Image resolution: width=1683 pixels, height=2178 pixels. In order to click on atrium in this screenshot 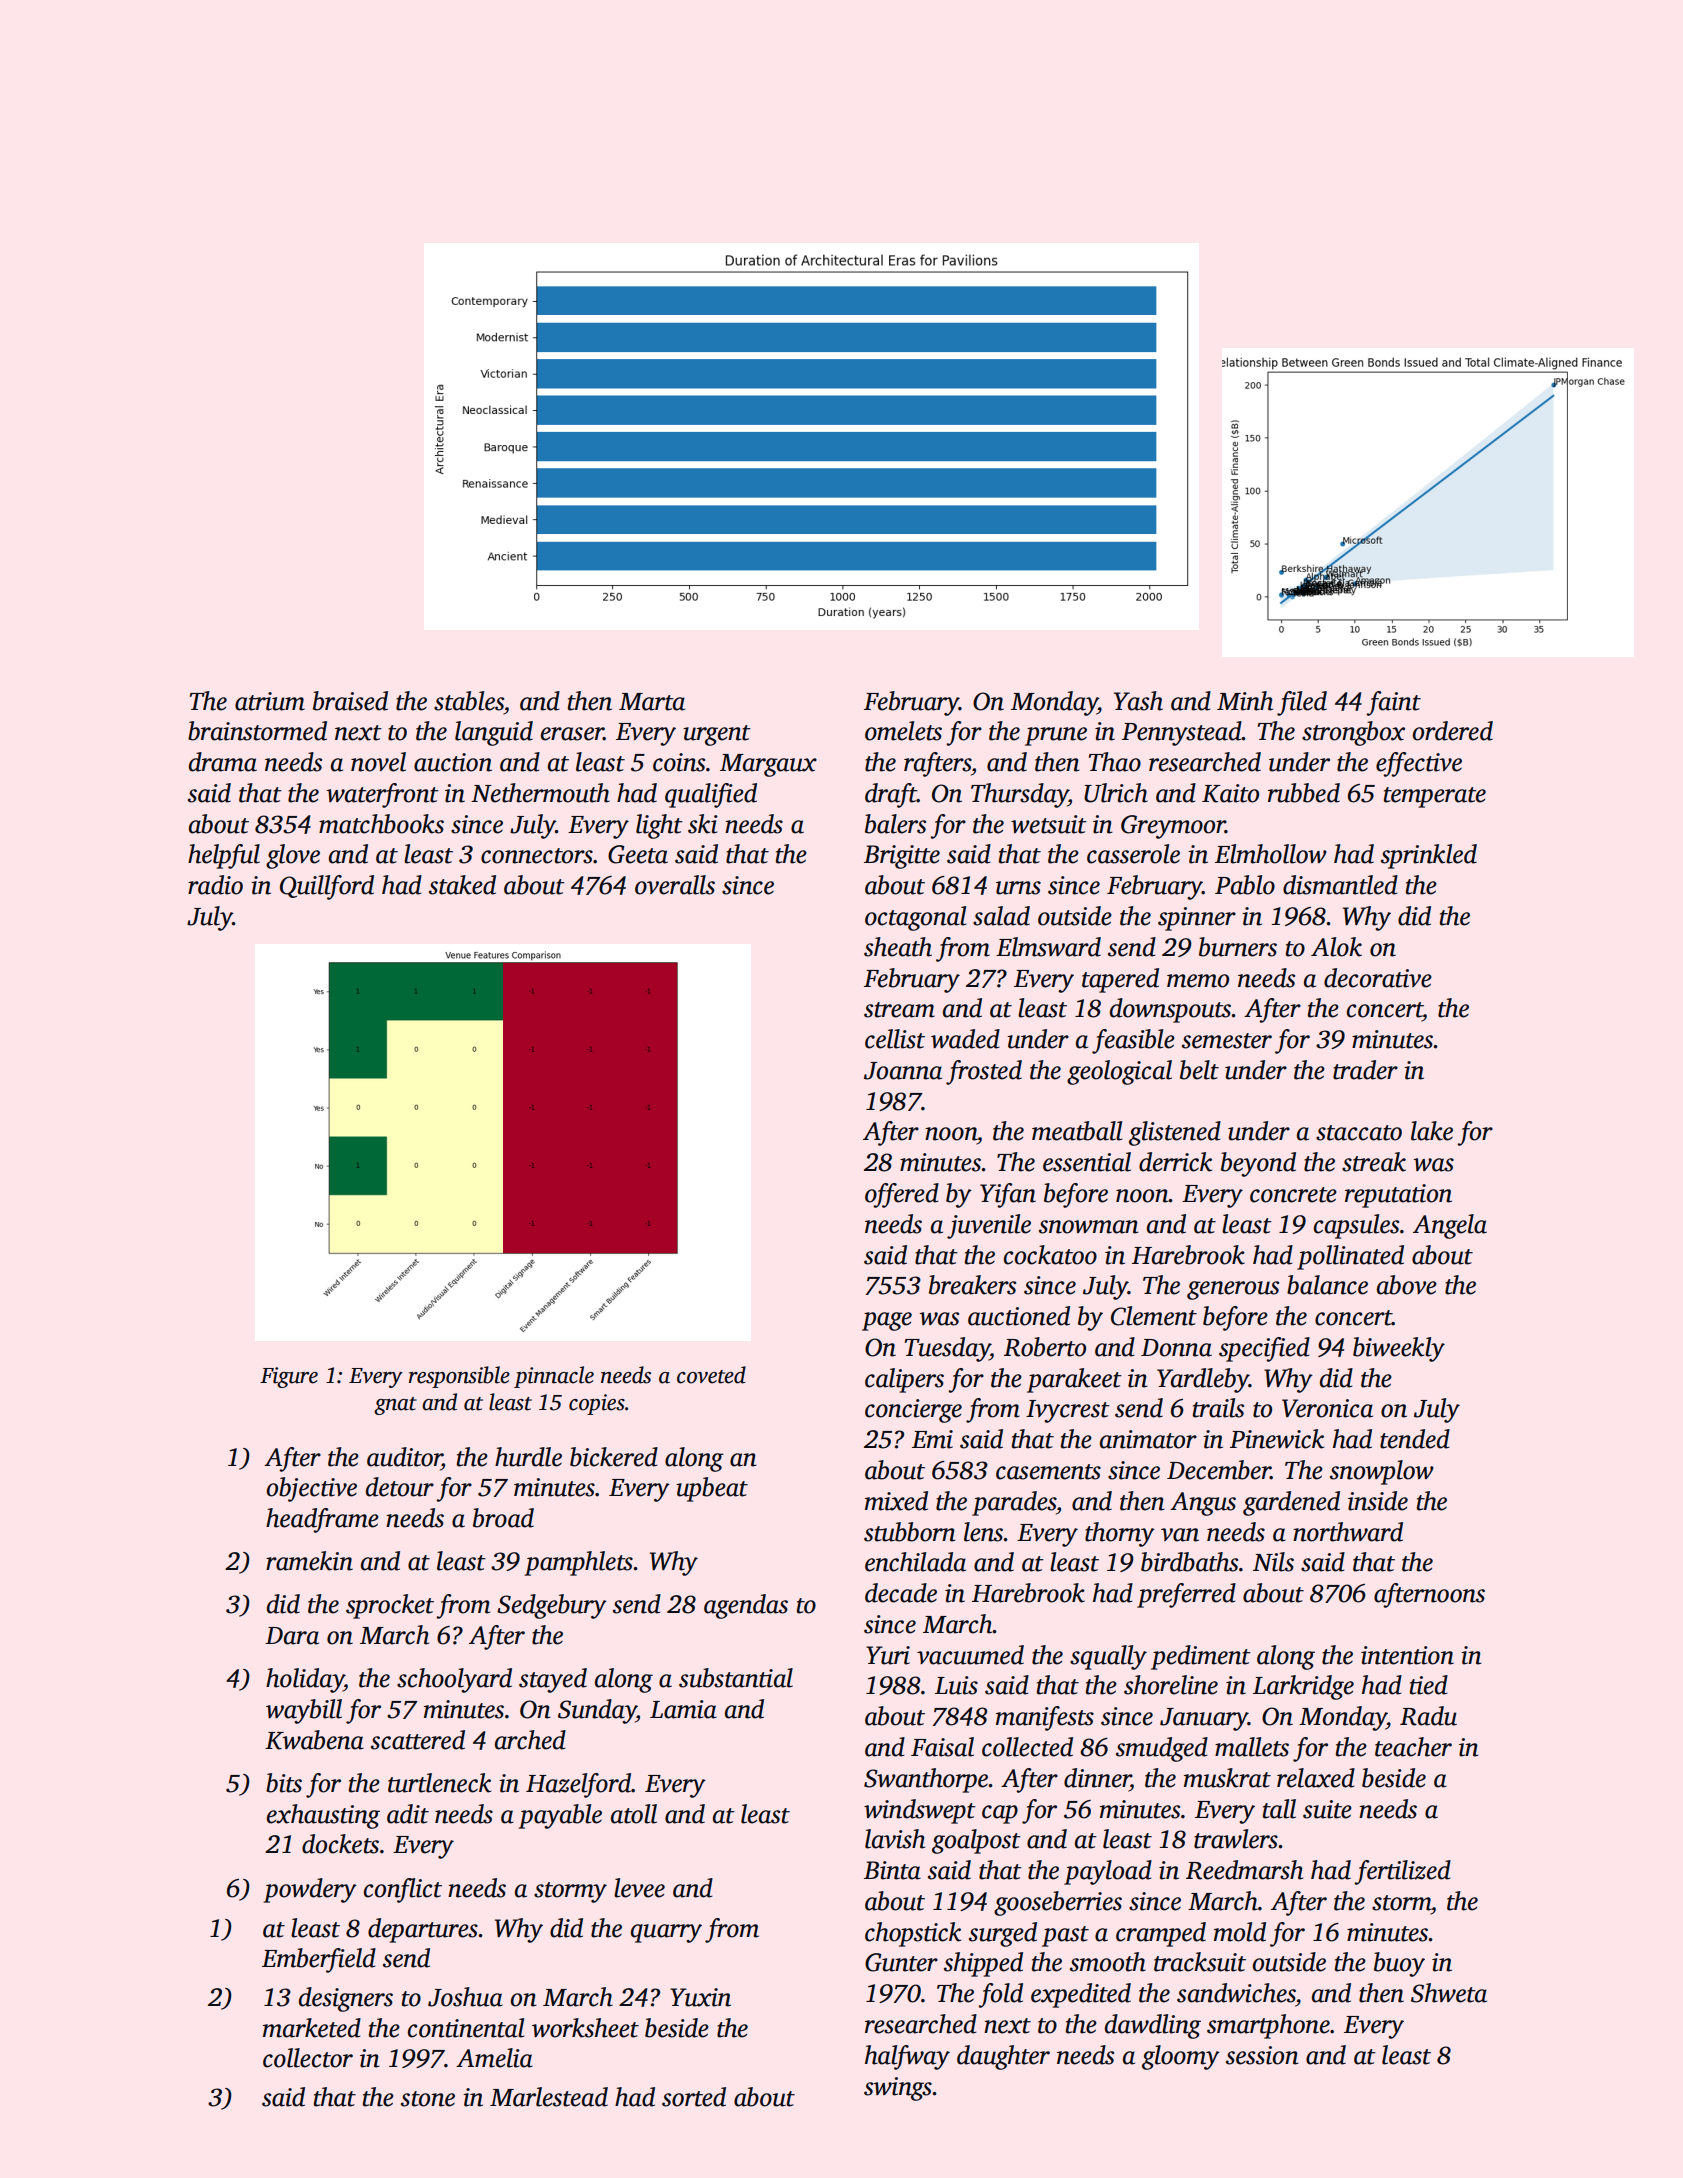, I will do `click(270, 701)`.
